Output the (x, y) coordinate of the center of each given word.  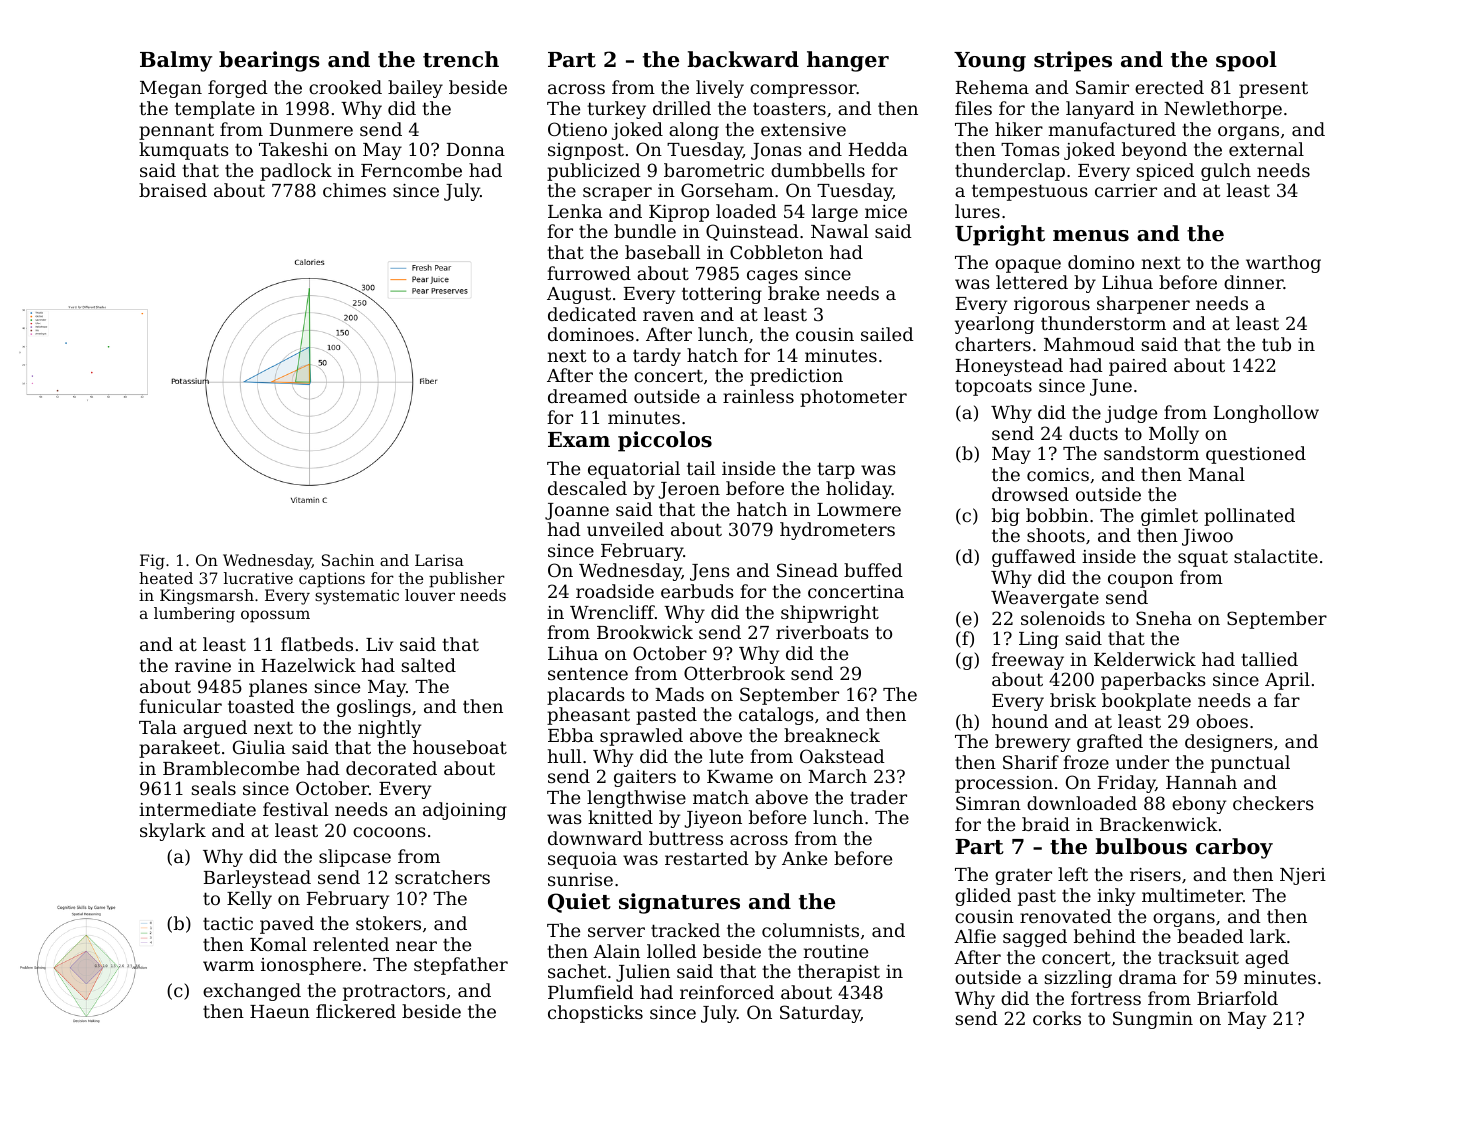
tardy (657, 357)
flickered (356, 1011)
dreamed (588, 396)
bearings (269, 61)
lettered (1032, 282)
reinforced (727, 992)
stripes (1073, 61)
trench (461, 59)
